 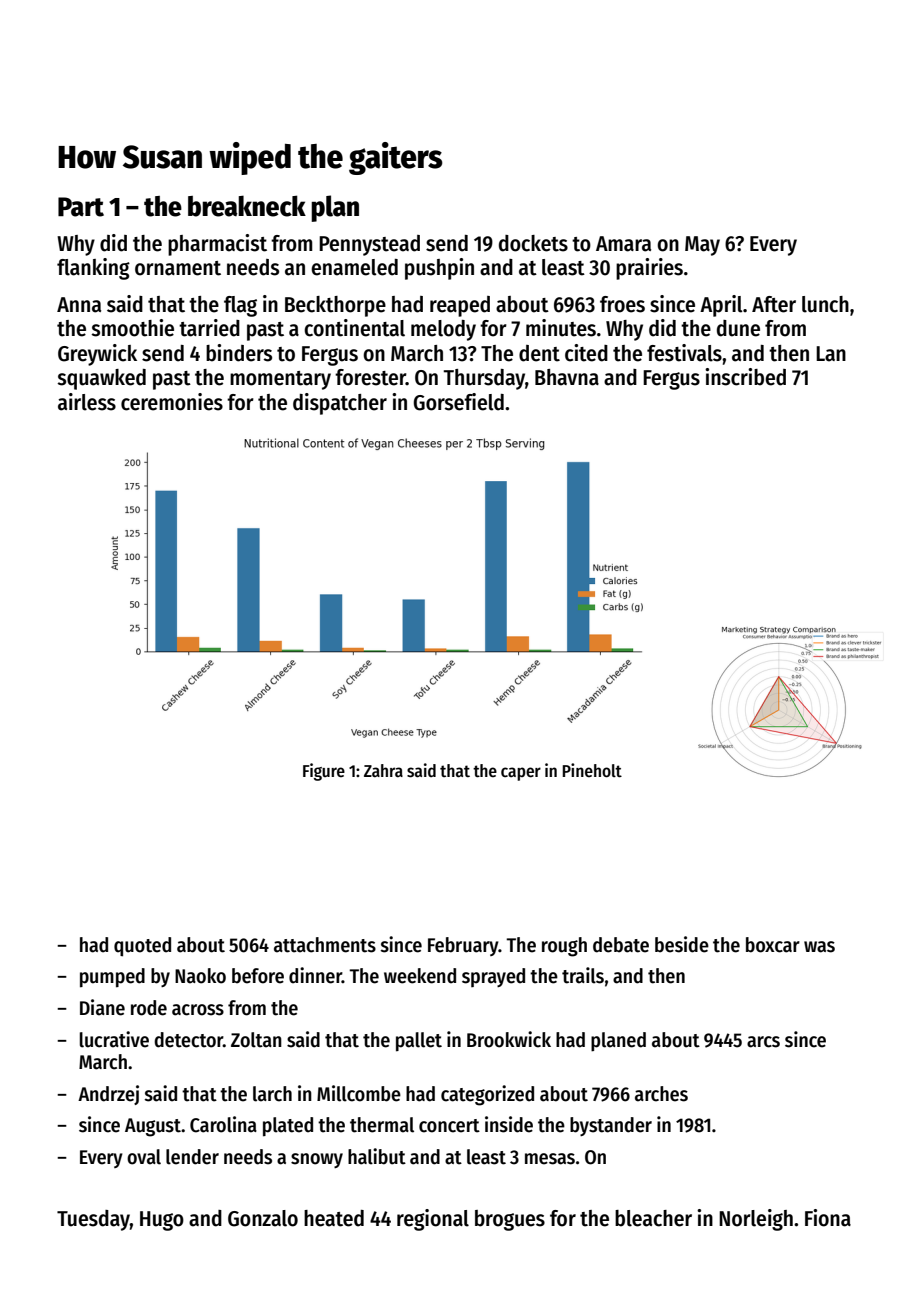 What do you see at coordinates (819, 947) in the page?
I see `was` at bounding box center [819, 947].
